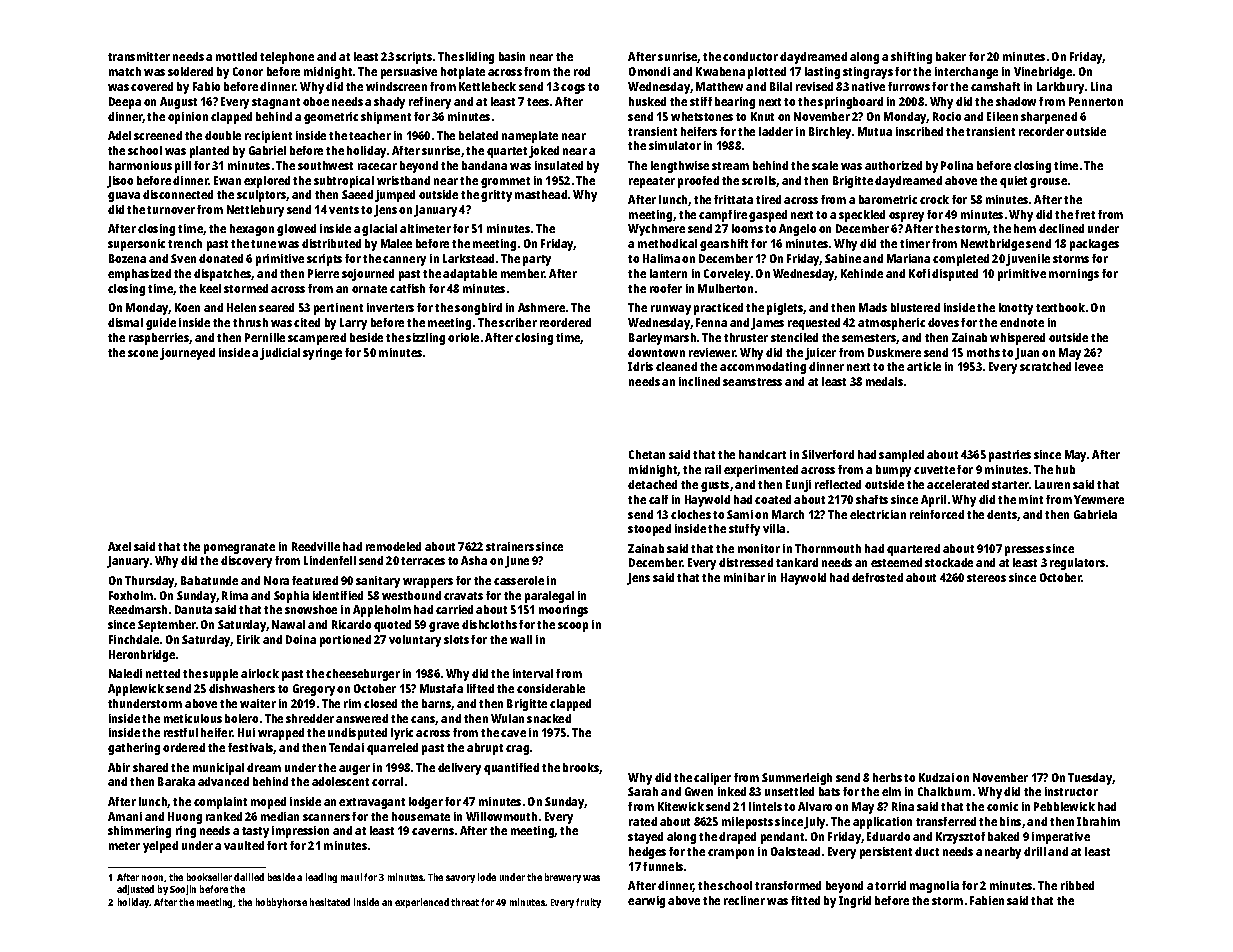  Describe the element at coordinates (773, 499) in the image. I see `coated` at that location.
